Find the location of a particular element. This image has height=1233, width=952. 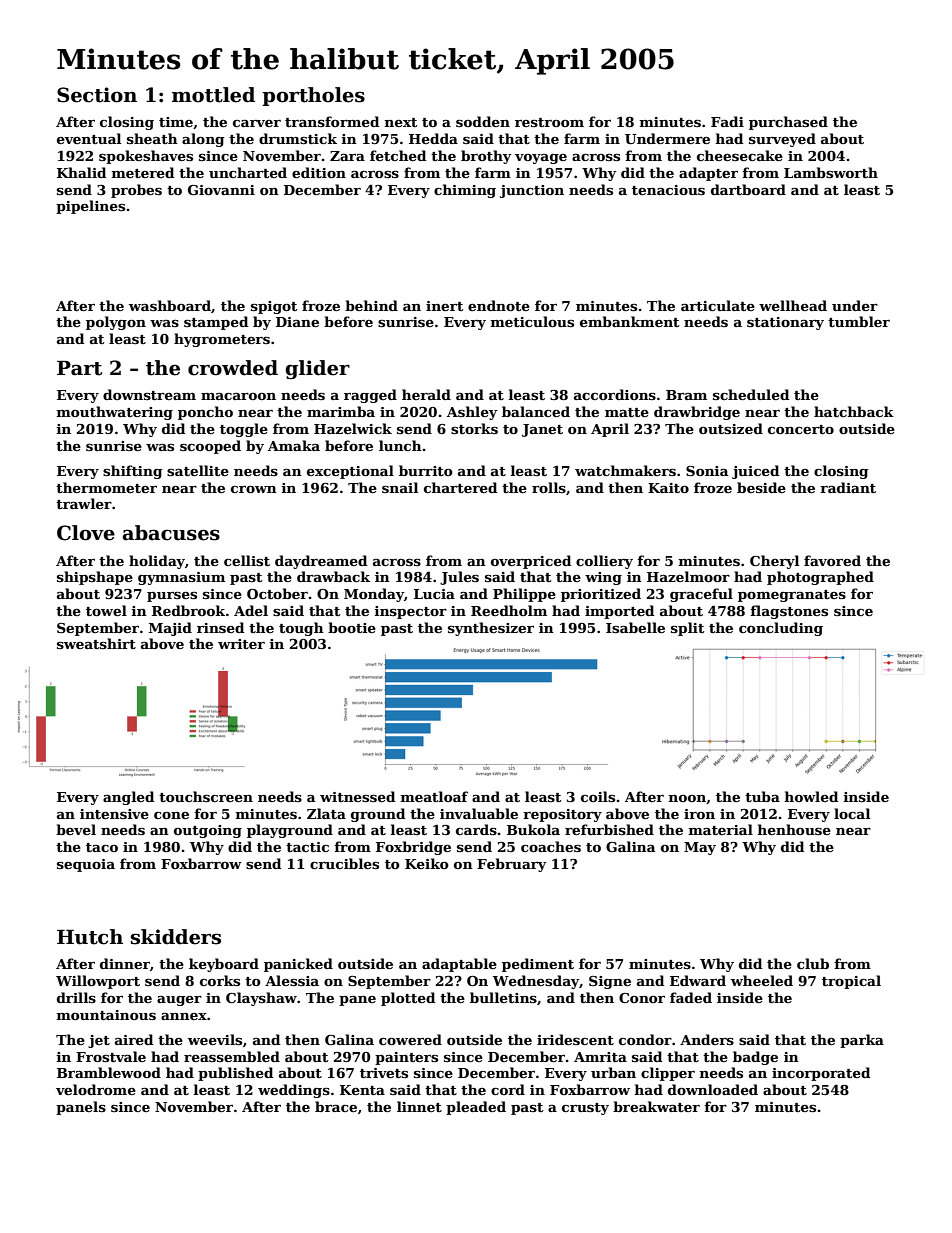

material is located at coordinates (721, 829).
